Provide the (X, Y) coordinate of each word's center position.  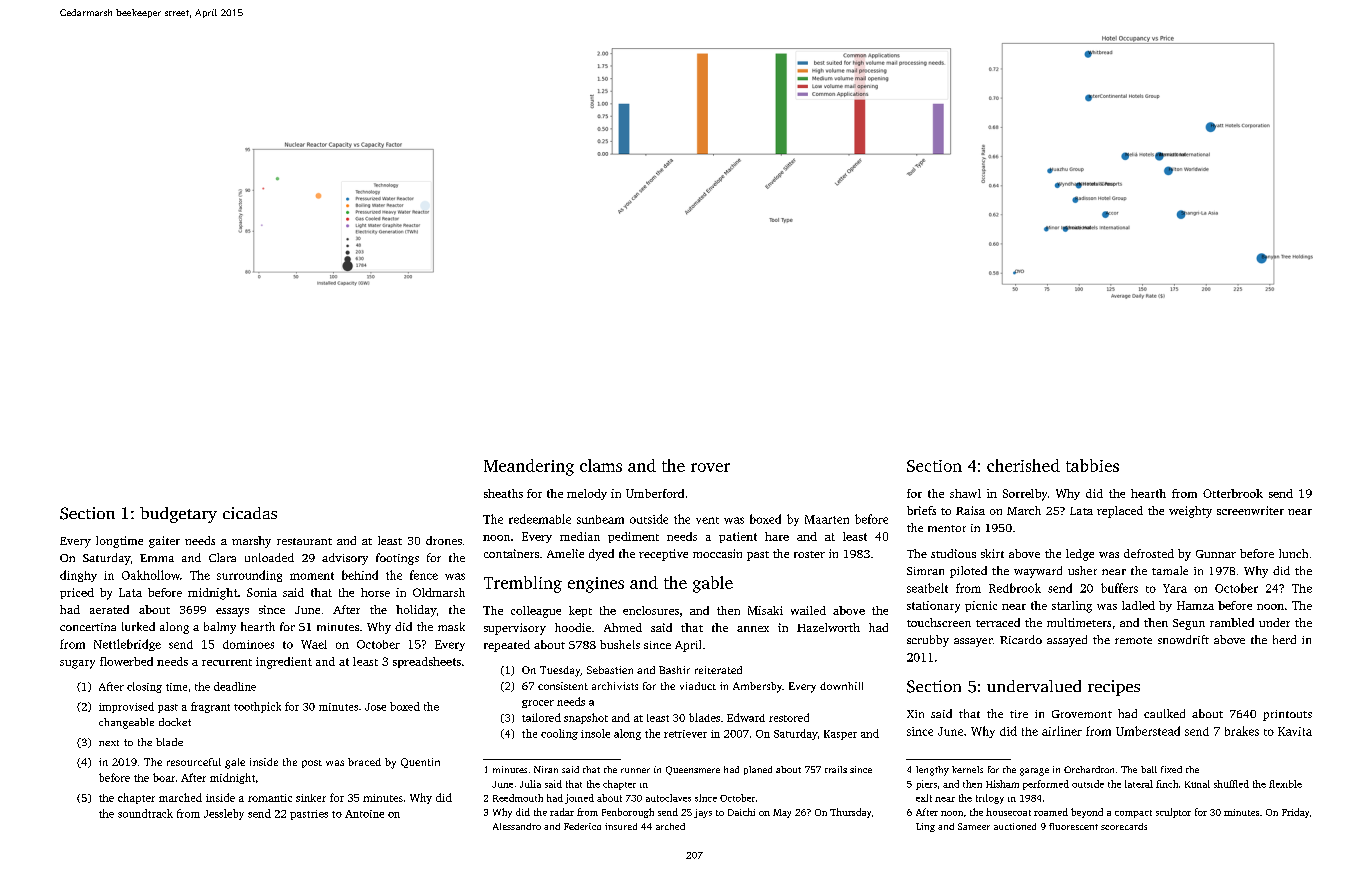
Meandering (529, 467)
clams (601, 465)
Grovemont (1082, 714)
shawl (965, 493)
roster (809, 554)
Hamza (1195, 605)
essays (232, 612)
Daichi (741, 812)
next (109, 743)
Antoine (364, 814)
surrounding (249, 576)
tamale (1170, 570)
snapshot (586, 718)
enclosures (651, 610)
